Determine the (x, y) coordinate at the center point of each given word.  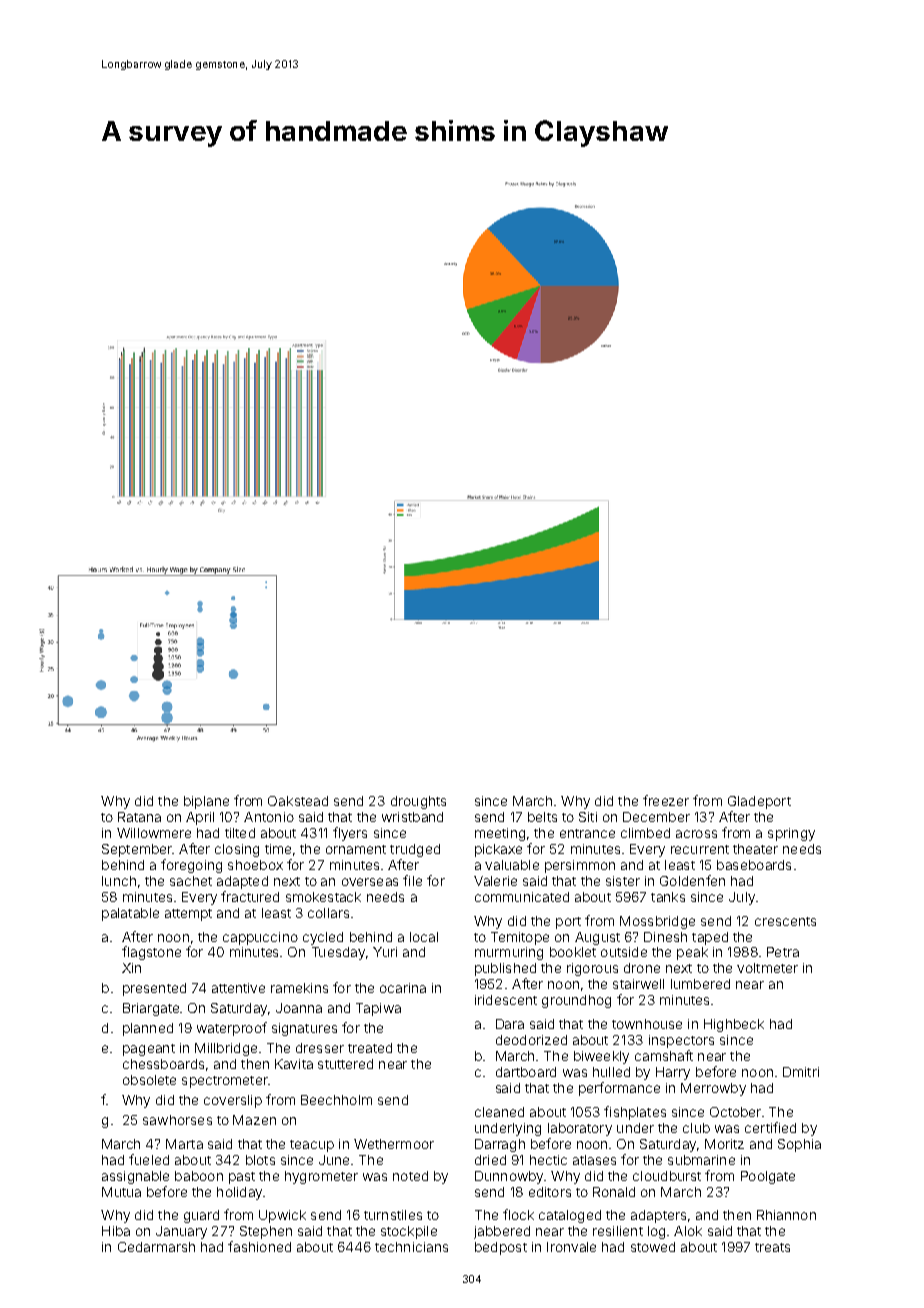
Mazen (254, 1120)
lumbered (700, 984)
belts (542, 817)
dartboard (526, 1072)
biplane (206, 802)
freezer (666, 800)
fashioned (259, 1246)
